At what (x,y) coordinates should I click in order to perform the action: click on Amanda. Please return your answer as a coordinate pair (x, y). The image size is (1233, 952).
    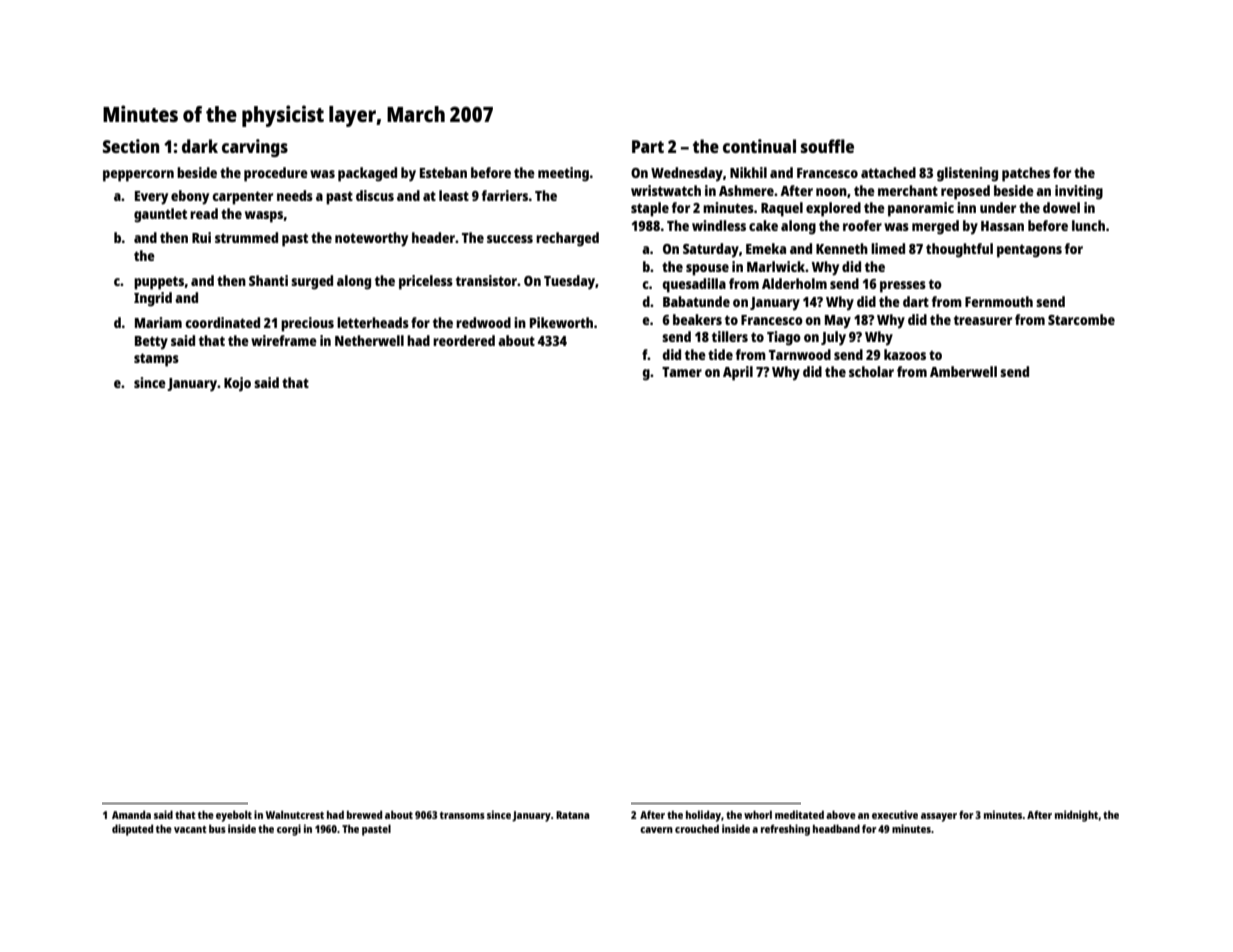
    Looking at the image, I should click on (131, 814).
